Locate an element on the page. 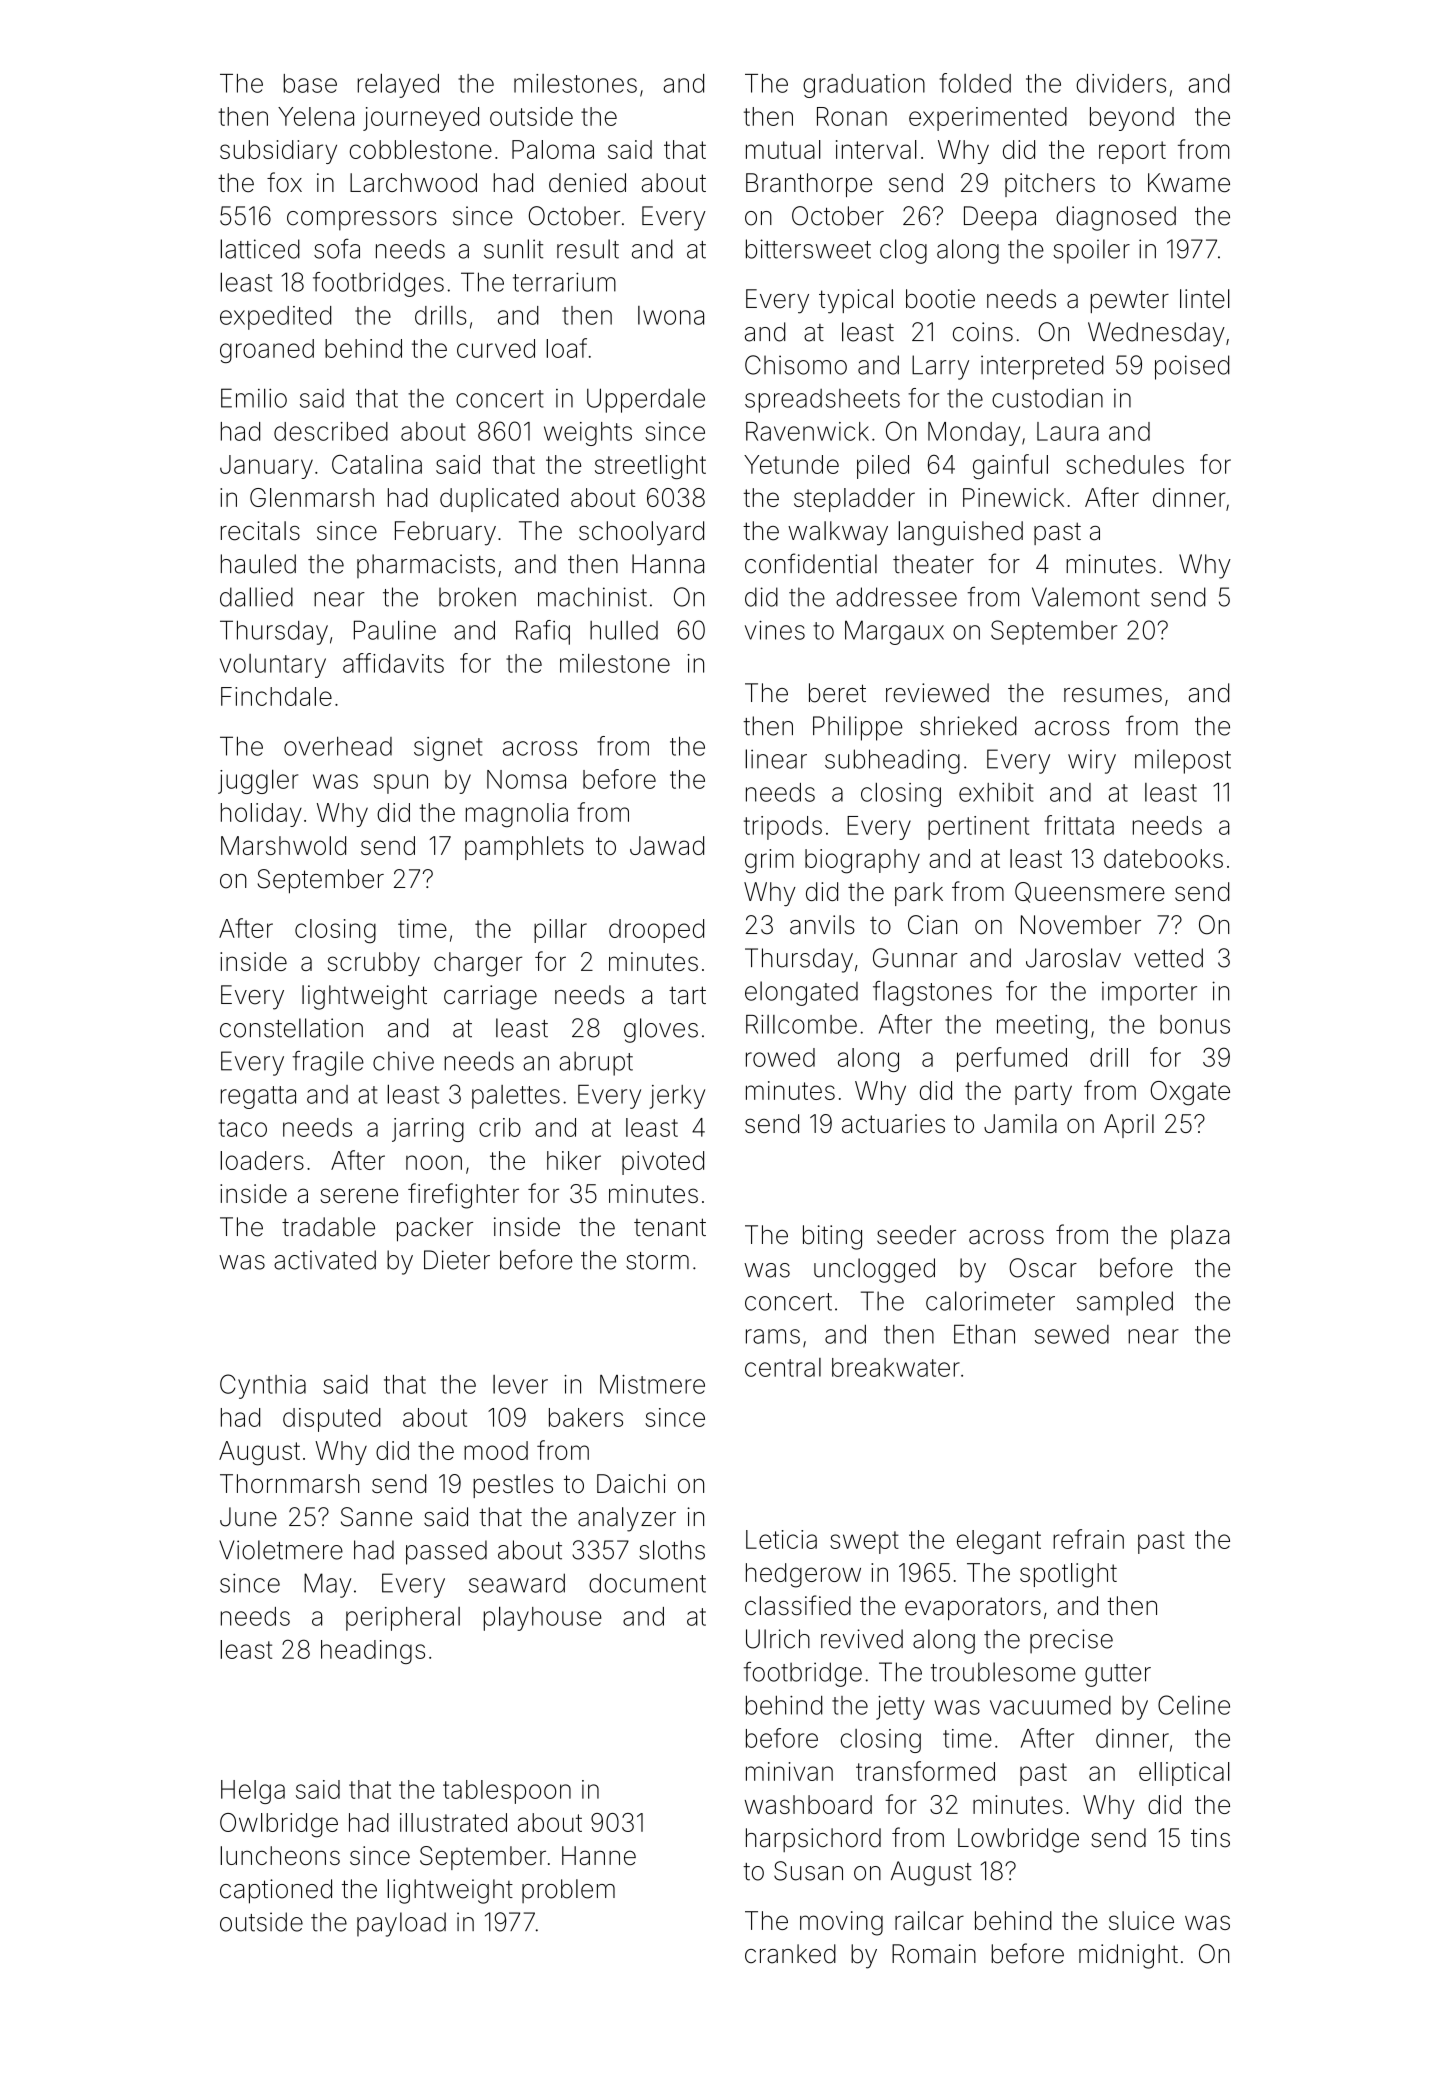  schedules is located at coordinates (1125, 464).
